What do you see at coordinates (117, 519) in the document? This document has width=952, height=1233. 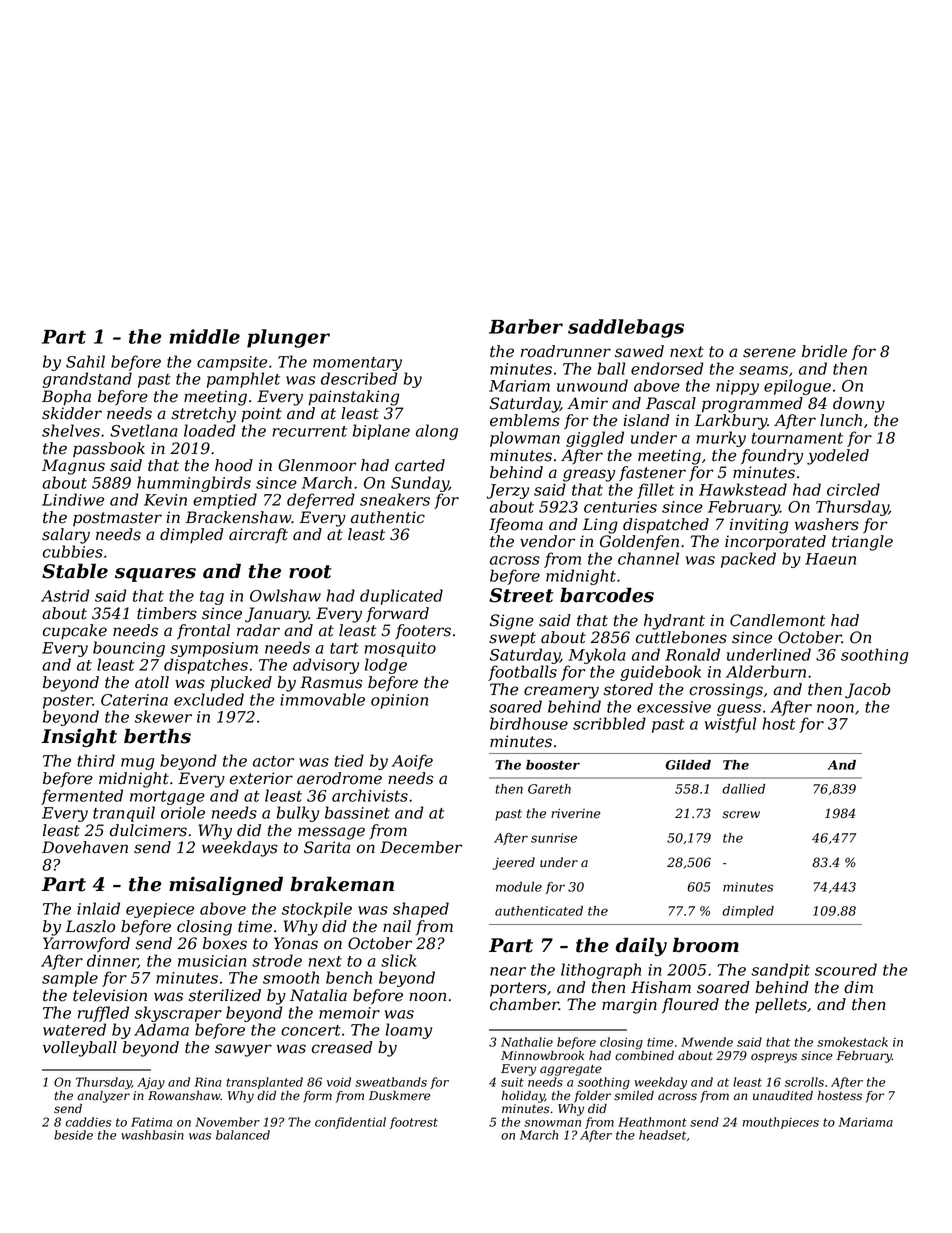 I see `postmaster` at bounding box center [117, 519].
